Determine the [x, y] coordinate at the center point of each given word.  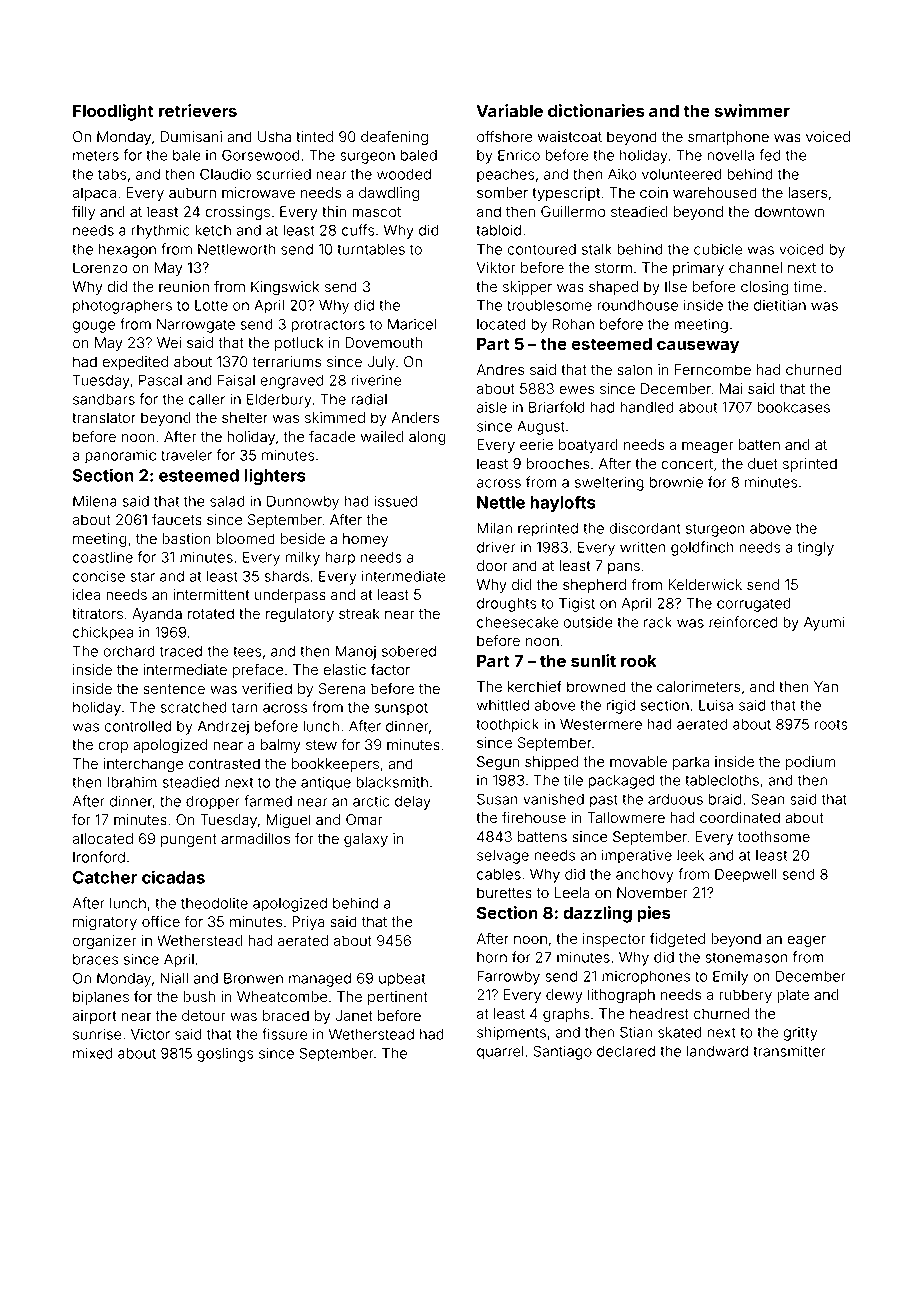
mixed [92, 1053]
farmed [268, 801]
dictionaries [596, 110]
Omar [364, 819]
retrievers [198, 110]
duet [763, 464]
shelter [245, 418]
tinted [314, 137]
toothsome [774, 837]
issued [395, 501]
